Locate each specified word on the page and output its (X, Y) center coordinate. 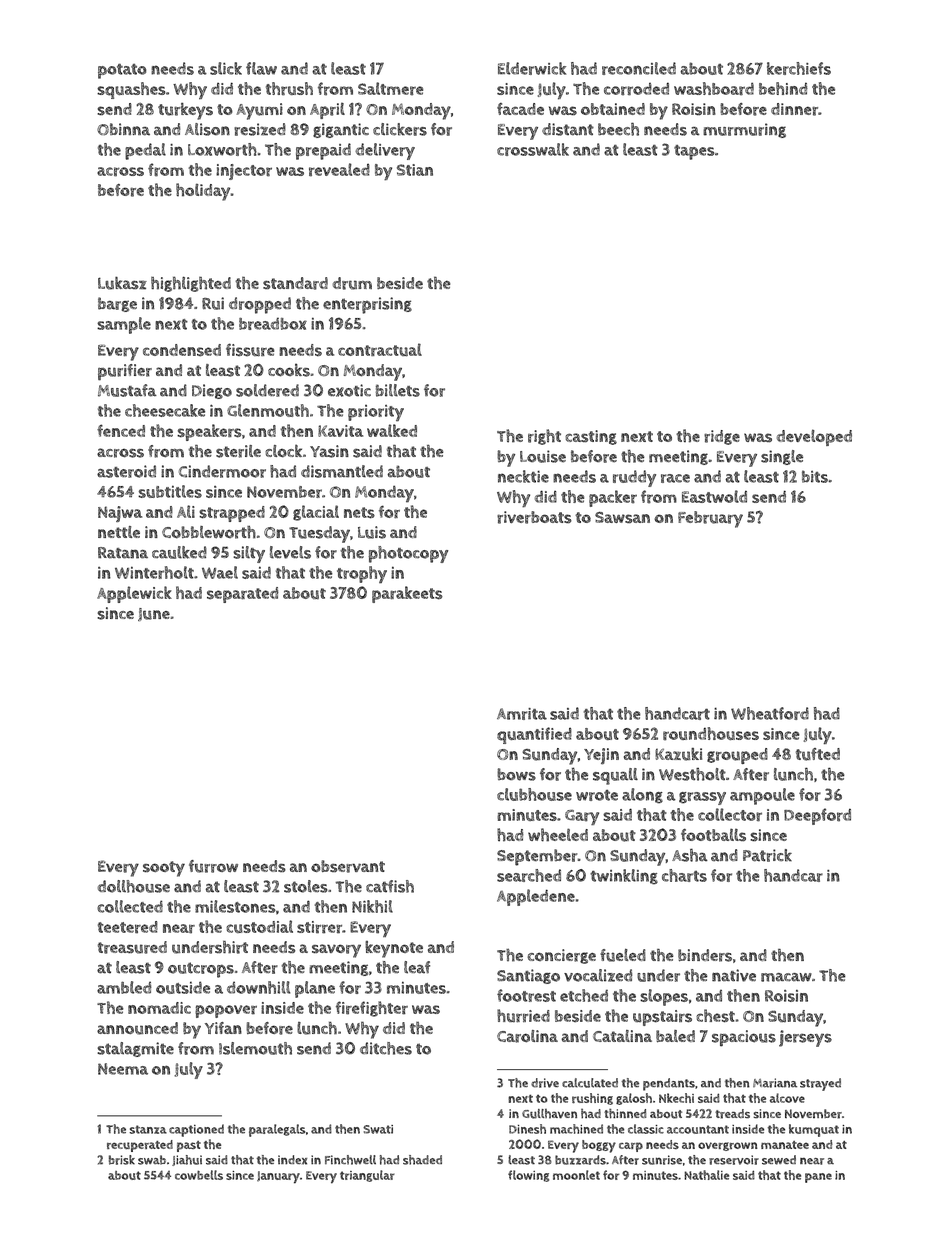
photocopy (408, 554)
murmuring (744, 130)
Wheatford (770, 713)
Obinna (123, 129)
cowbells (199, 1175)
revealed (339, 170)
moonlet (576, 1175)
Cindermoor (222, 471)
